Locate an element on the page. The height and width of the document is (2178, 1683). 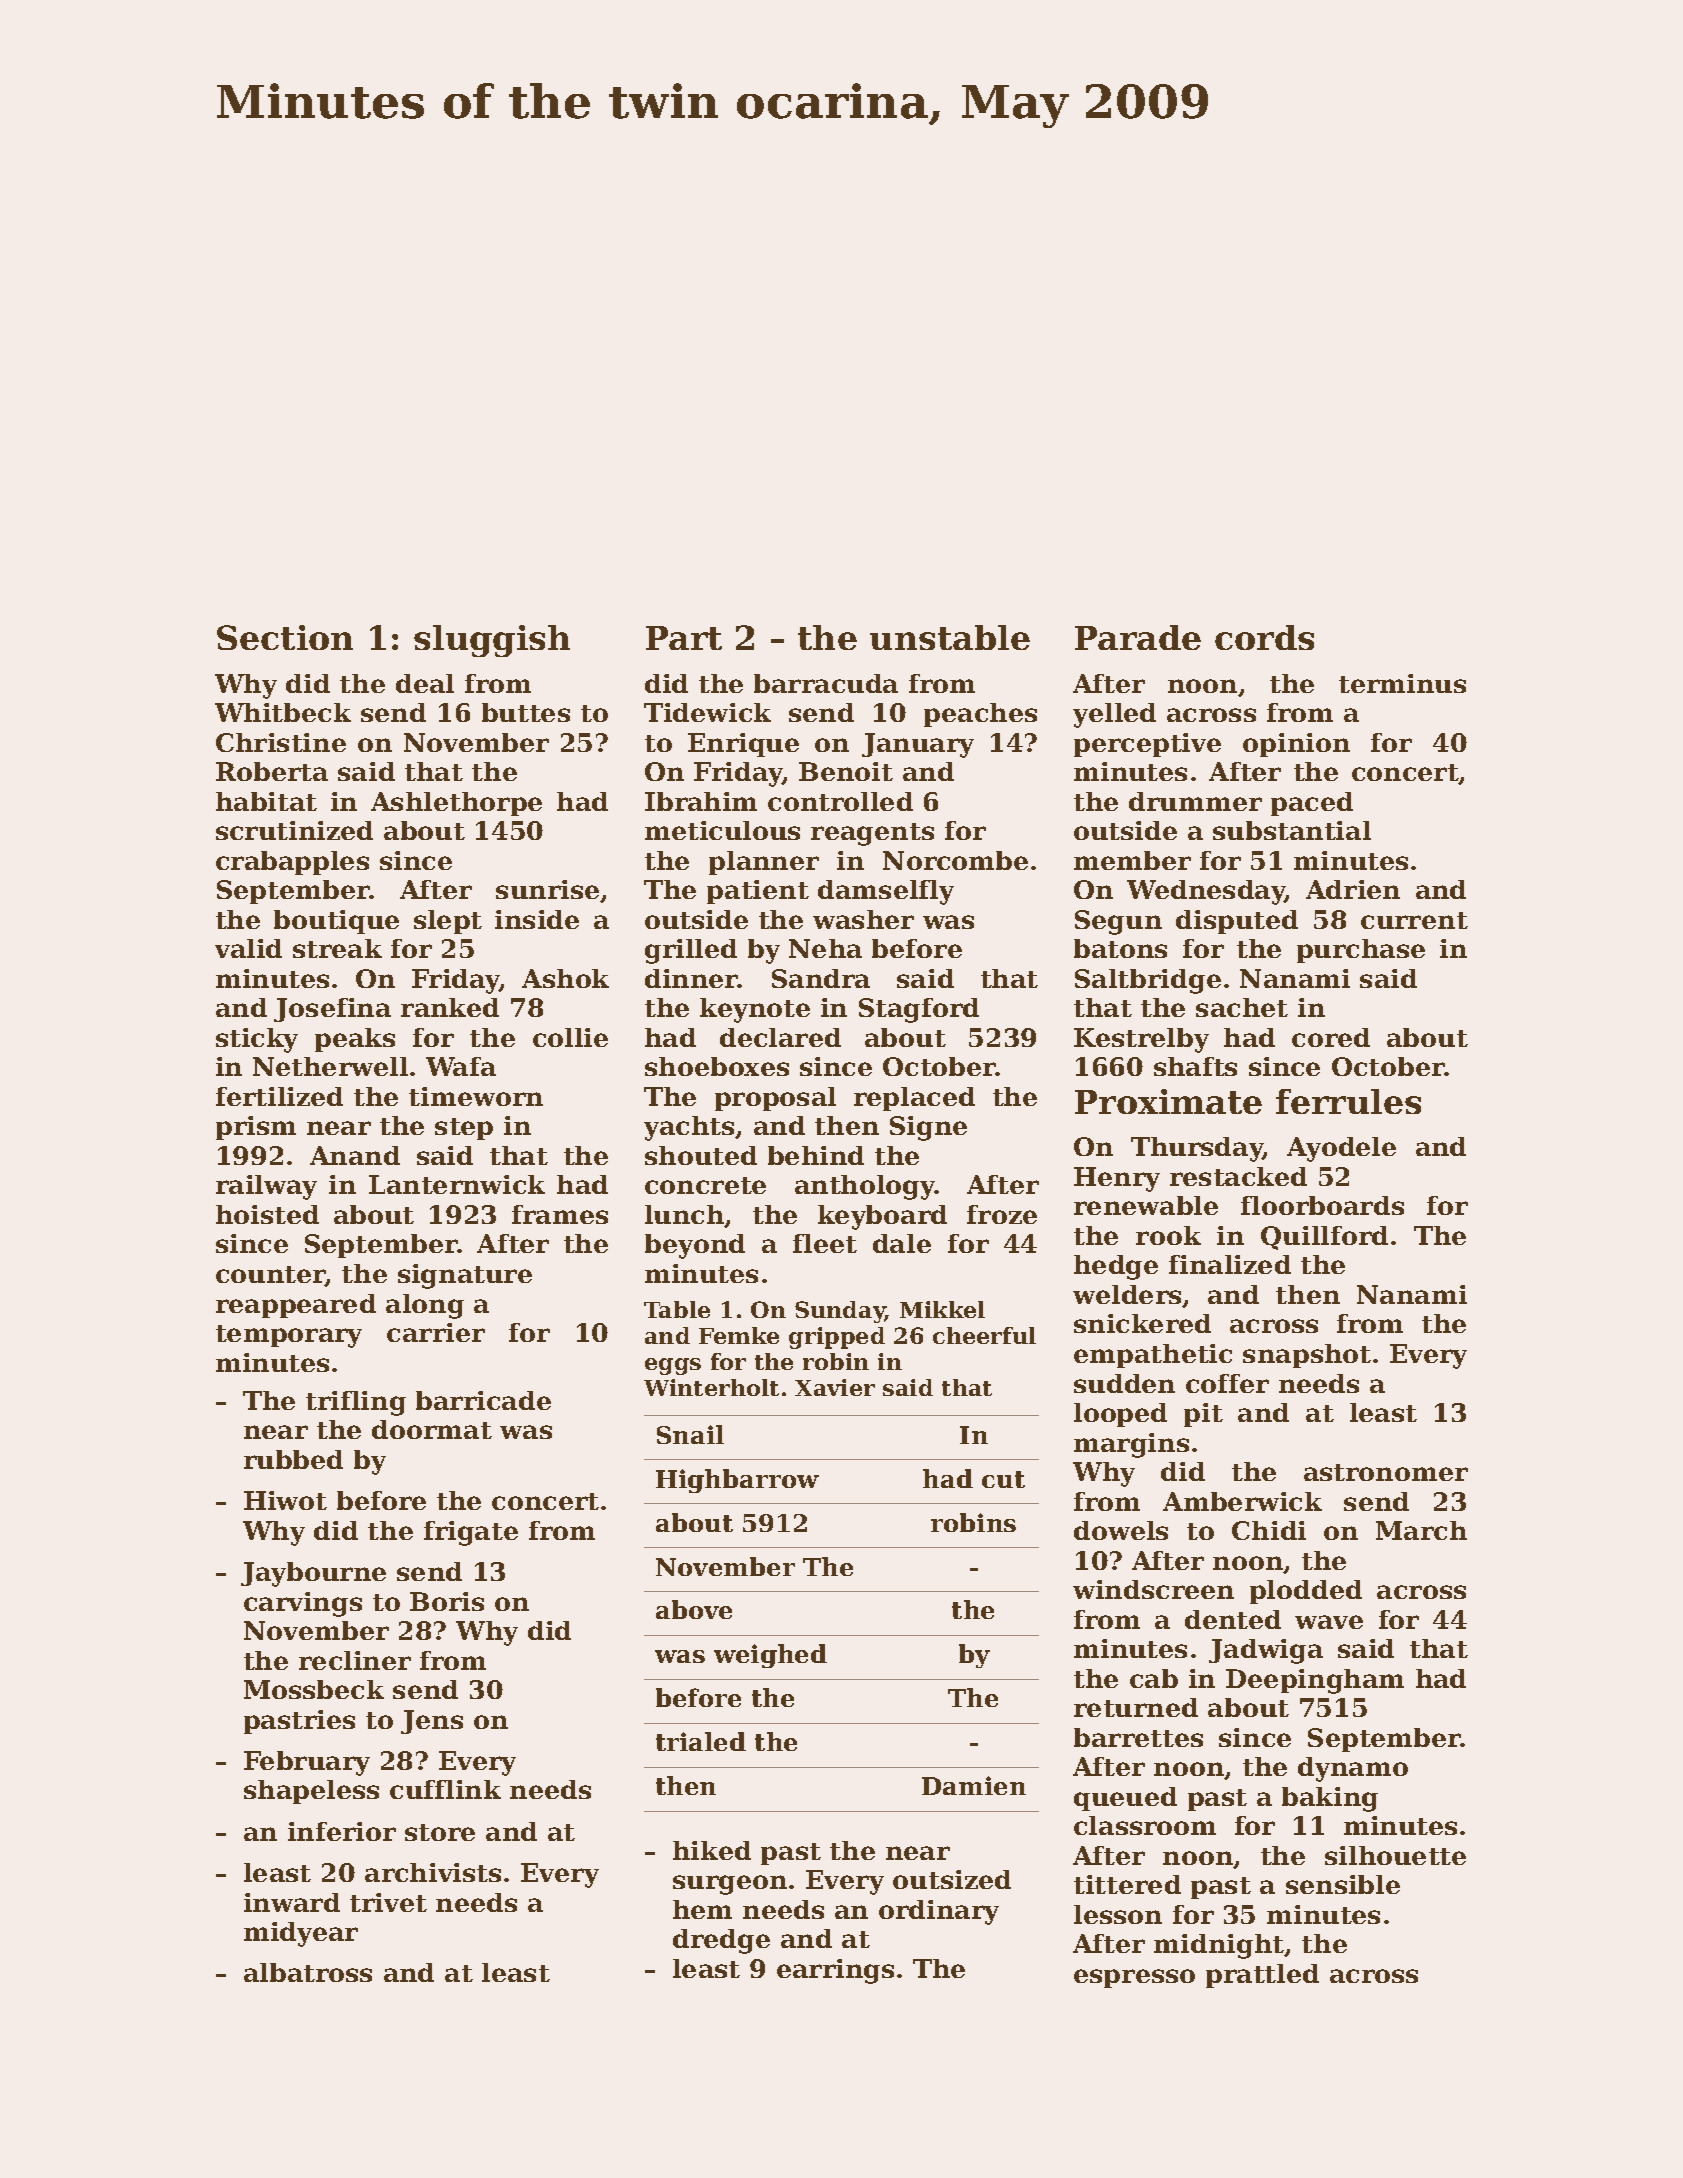
Femke is located at coordinates (739, 1335).
